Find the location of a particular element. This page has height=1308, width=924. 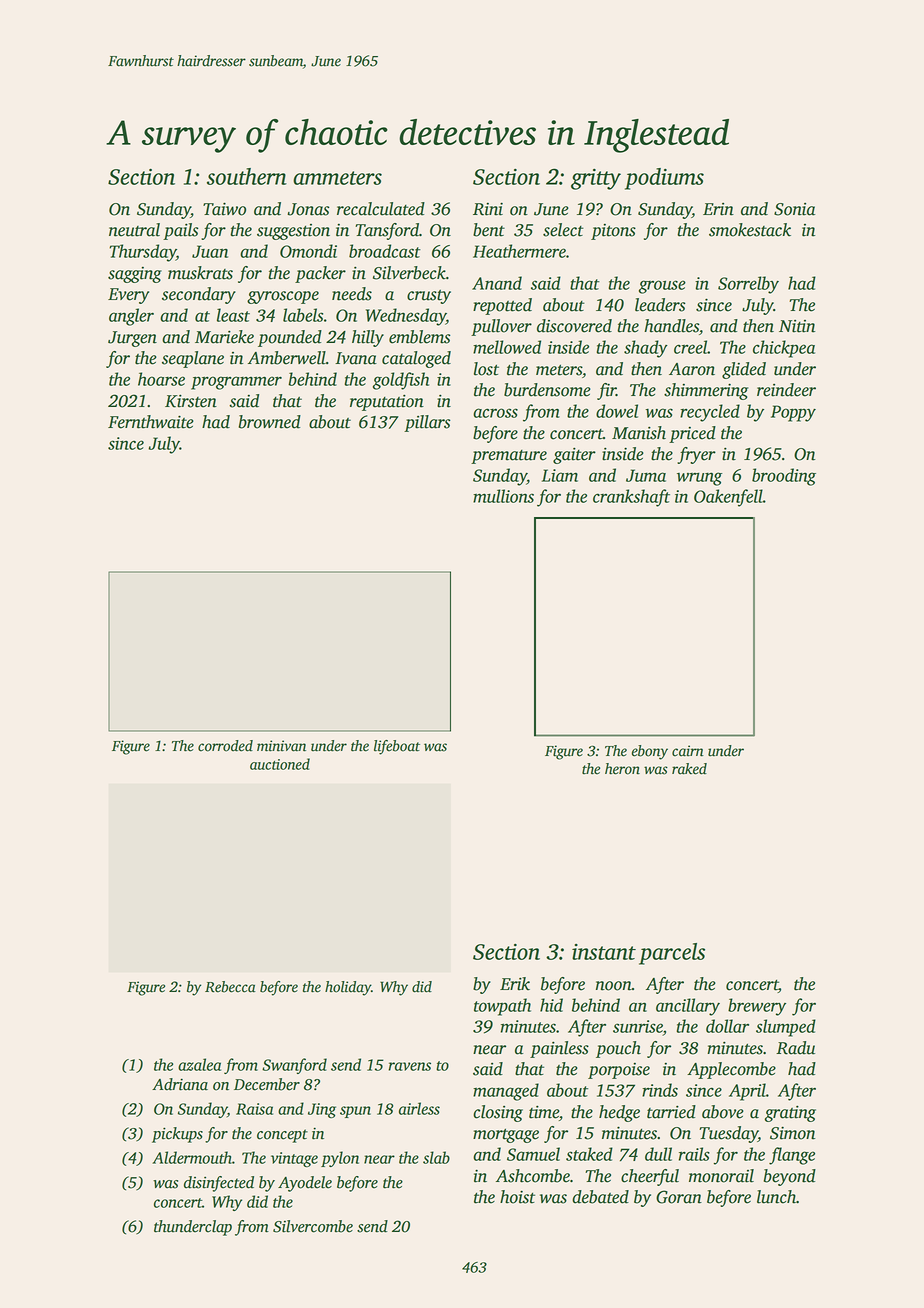

discovered is located at coordinates (574, 326).
